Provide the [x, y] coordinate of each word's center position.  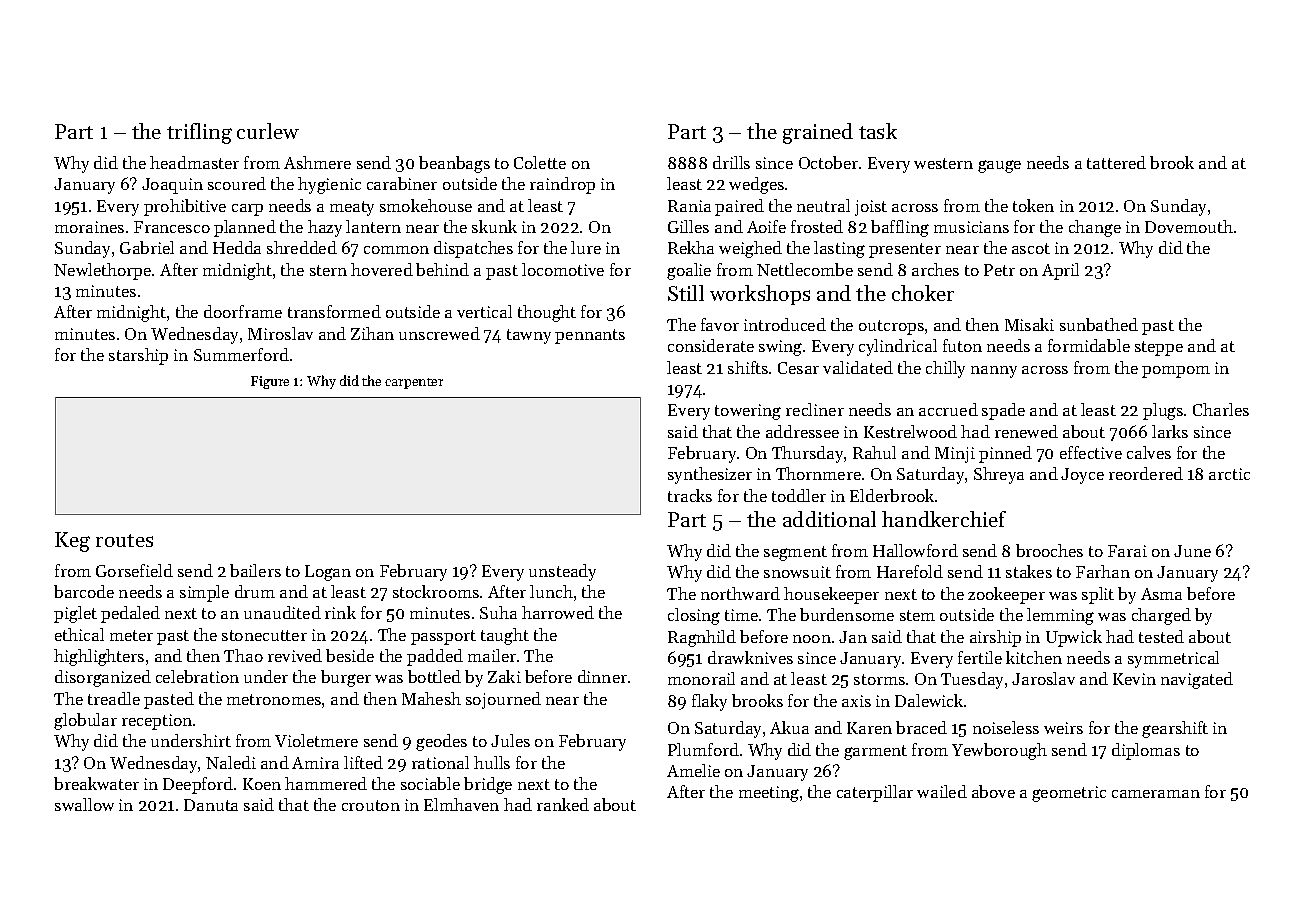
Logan [328, 573]
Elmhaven [461, 804]
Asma [1161, 594]
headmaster [194, 162]
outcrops [891, 327]
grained [818, 133]
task [878, 131]
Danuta [211, 805]
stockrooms [436, 591]
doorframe [243, 311]
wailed [942, 791]
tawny [529, 336]
